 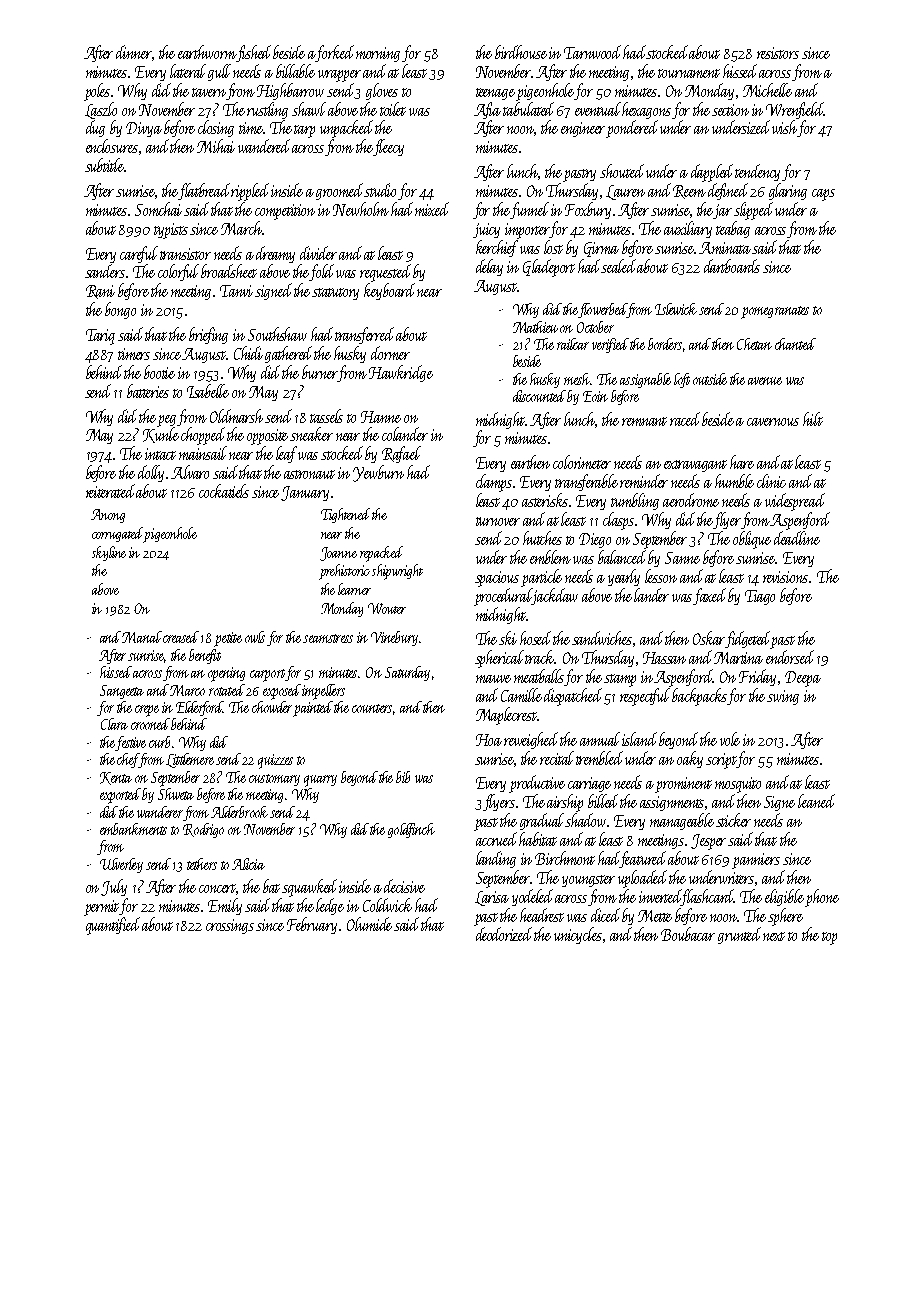 What do you see at coordinates (113, 926) in the image?
I see `quantified` at bounding box center [113, 926].
